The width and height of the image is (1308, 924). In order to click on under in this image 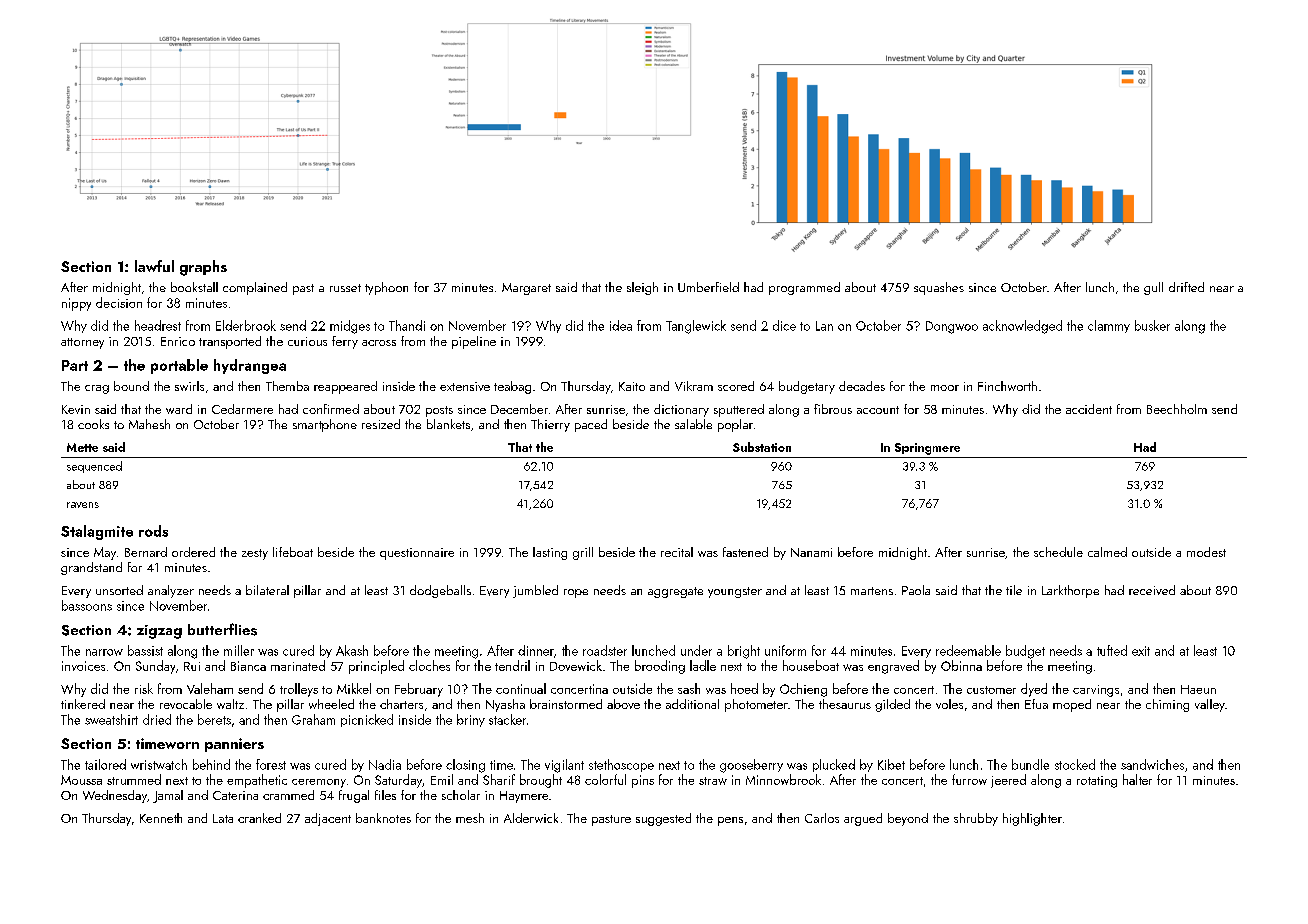, I will do `click(696, 650)`.
